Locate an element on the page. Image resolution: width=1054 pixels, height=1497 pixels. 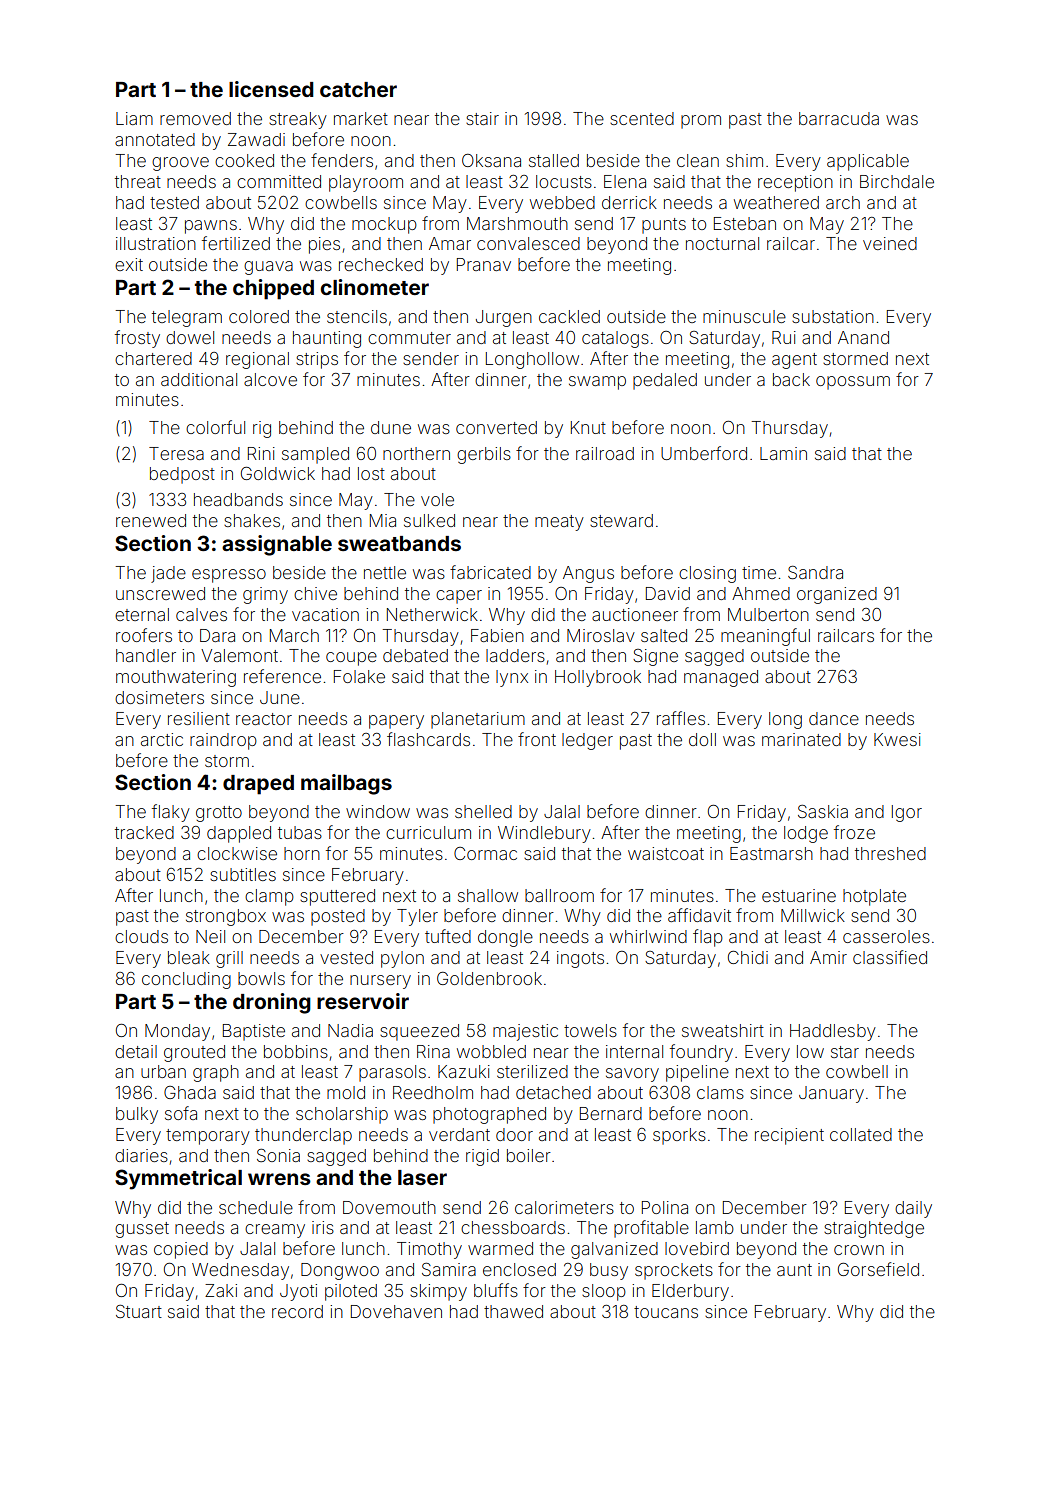
star is located at coordinates (845, 1052).
